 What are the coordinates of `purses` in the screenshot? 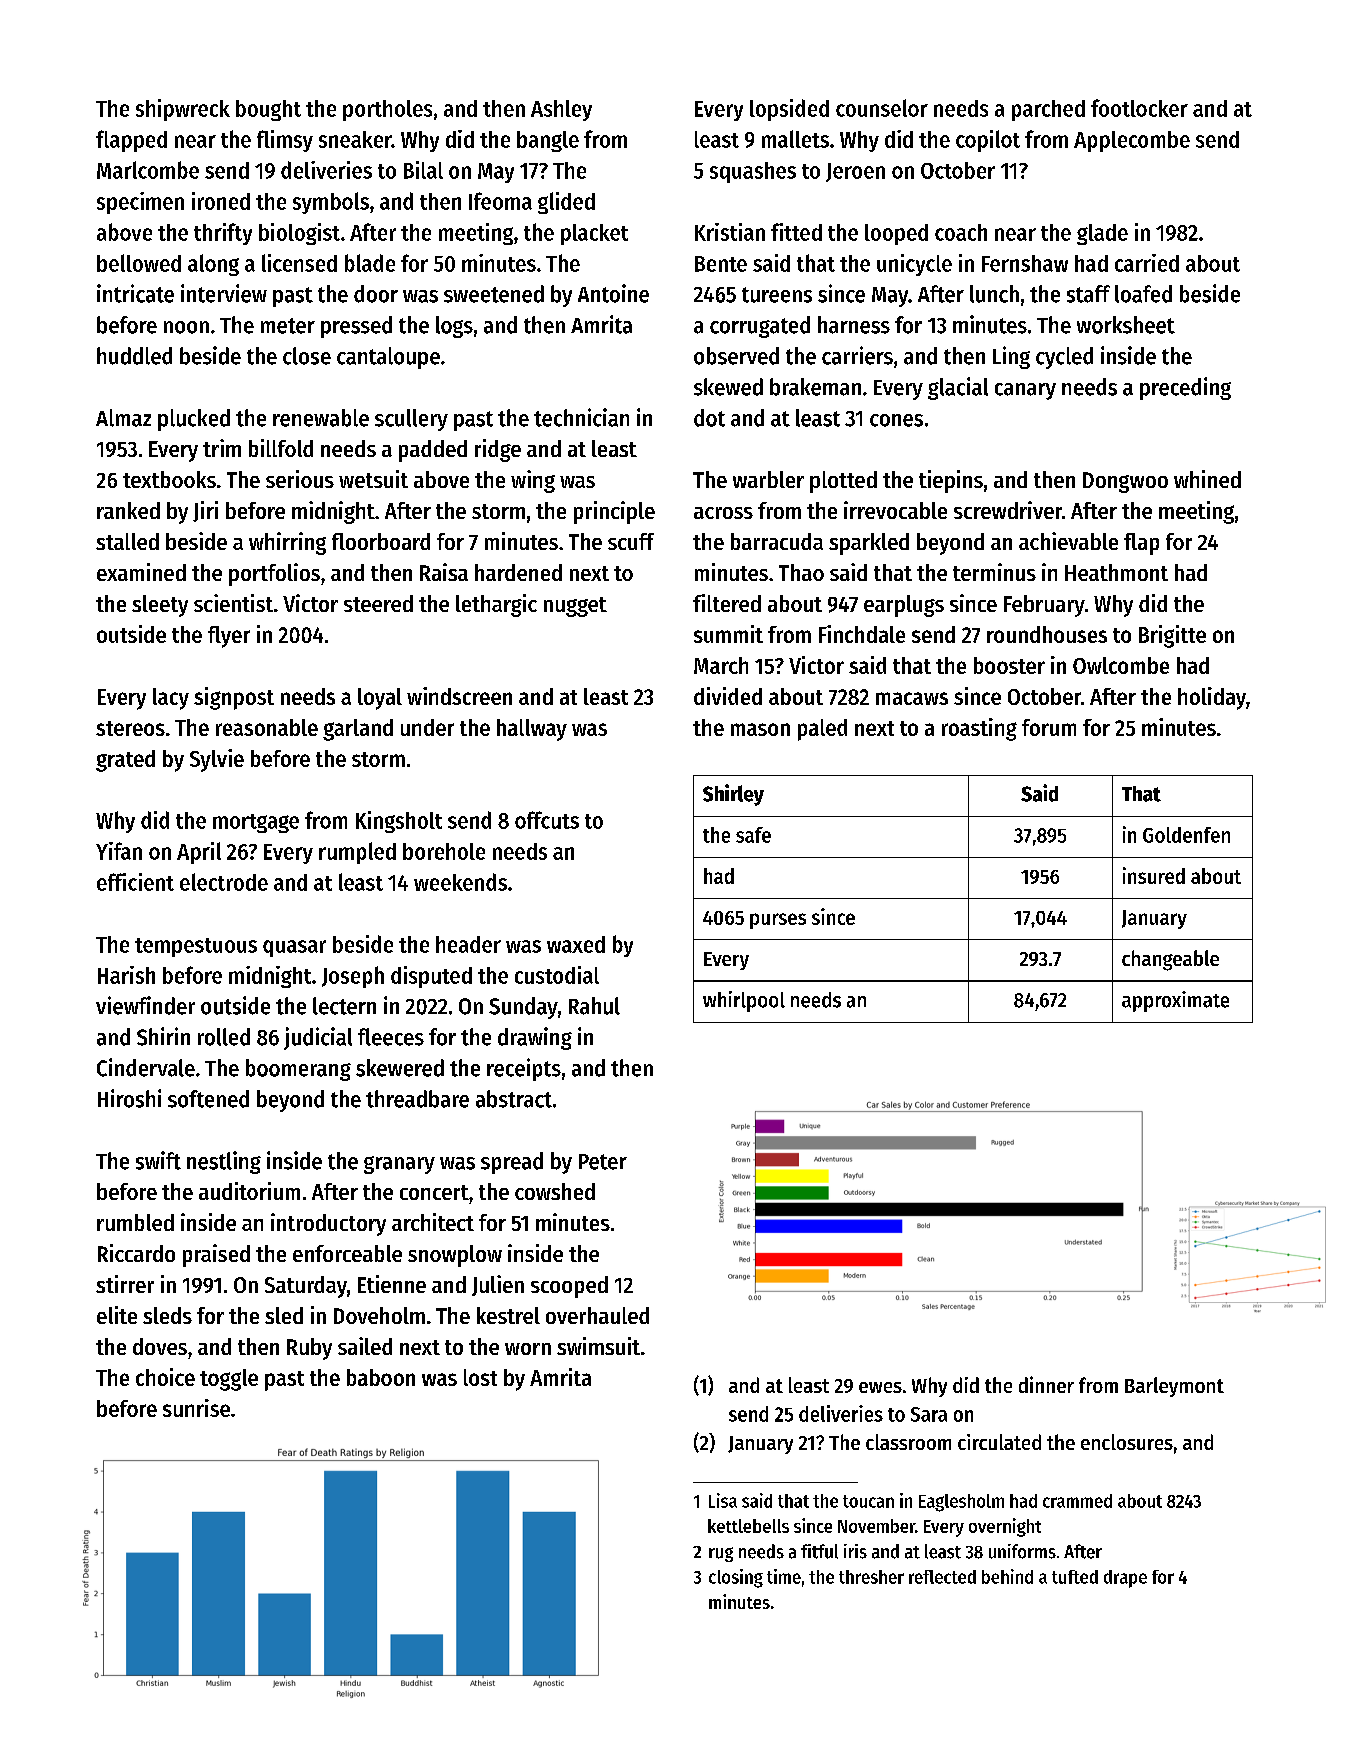 It's located at (778, 921).
